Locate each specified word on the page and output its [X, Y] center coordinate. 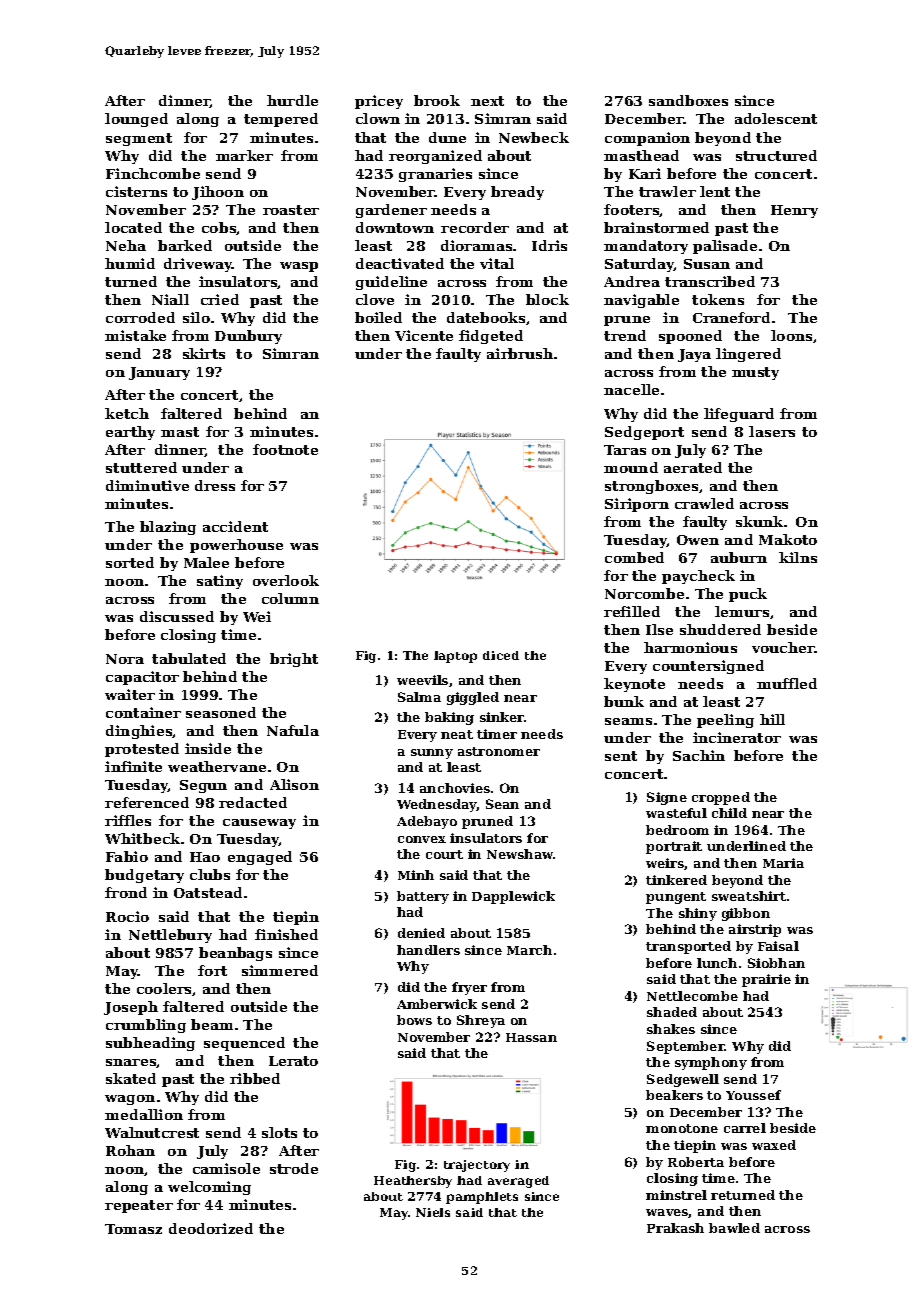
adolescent [776, 118]
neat [457, 734]
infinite [133, 766]
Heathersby [413, 1182]
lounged [136, 120]
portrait [674, 847]
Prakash [675, 1228]
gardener [391, 211]
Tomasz [133, 1229]
